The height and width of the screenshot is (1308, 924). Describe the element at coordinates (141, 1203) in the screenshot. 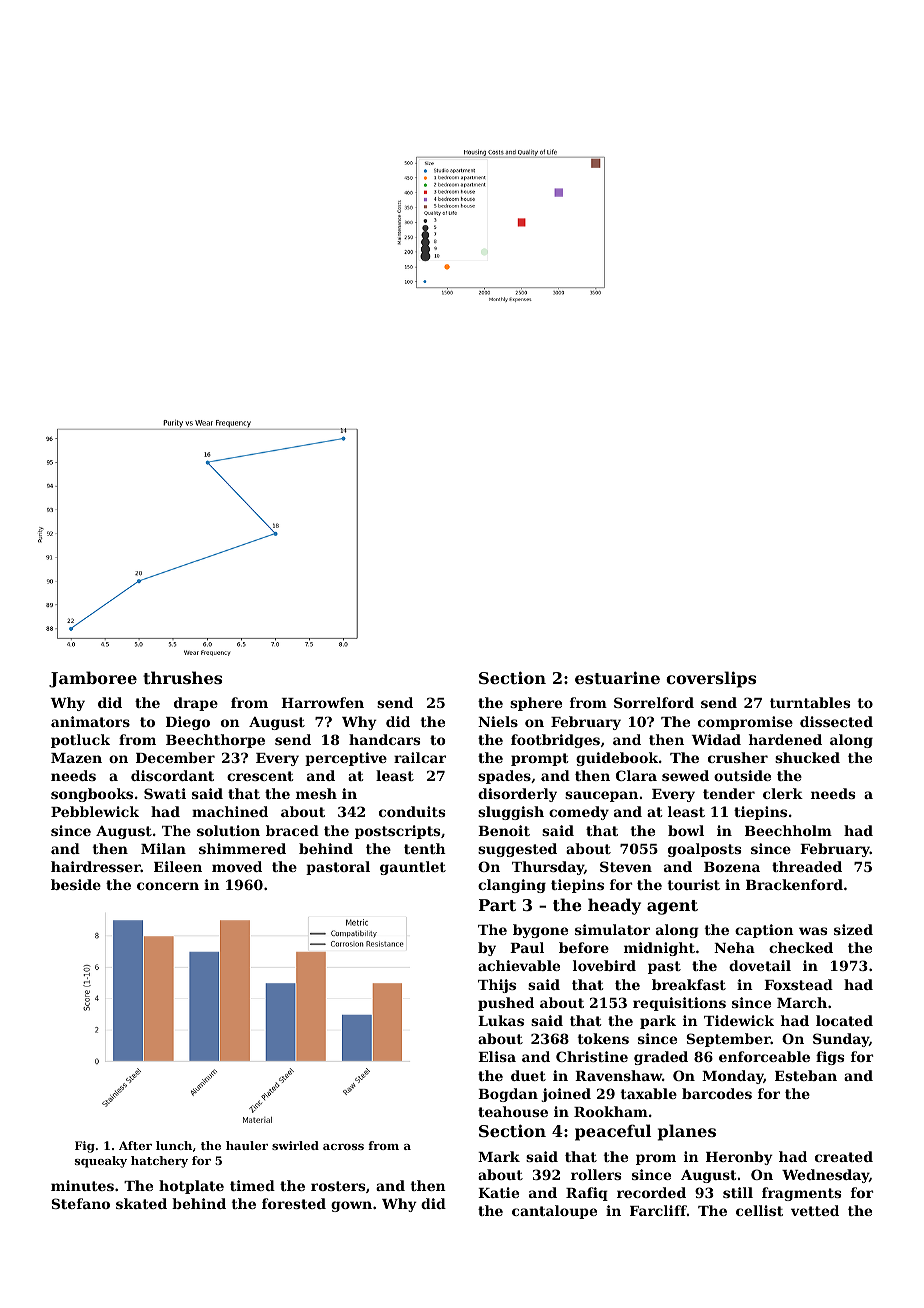

I see `skated` at that location.
